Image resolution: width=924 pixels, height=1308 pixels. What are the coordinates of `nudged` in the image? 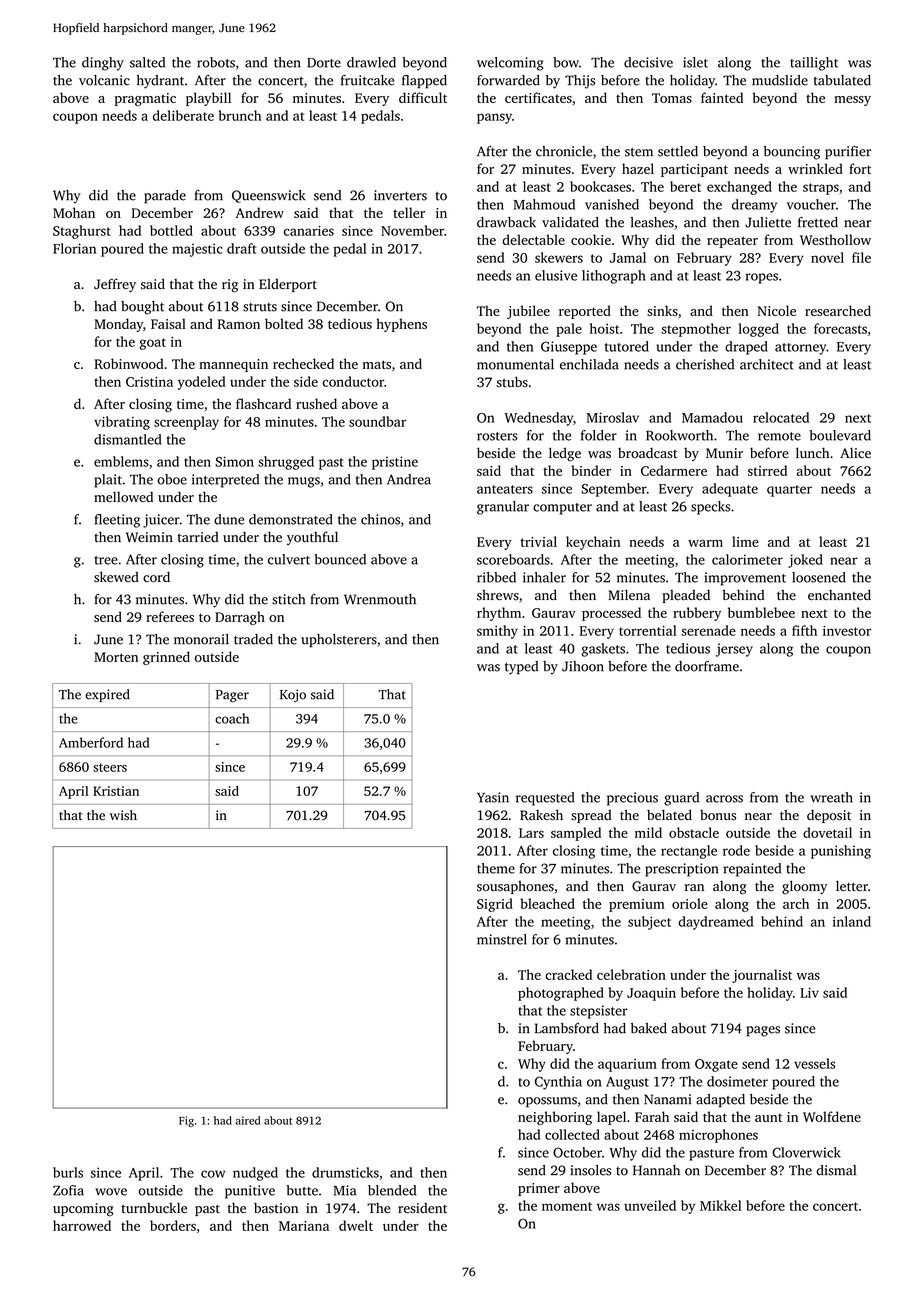 It's located at (255, 1174).
